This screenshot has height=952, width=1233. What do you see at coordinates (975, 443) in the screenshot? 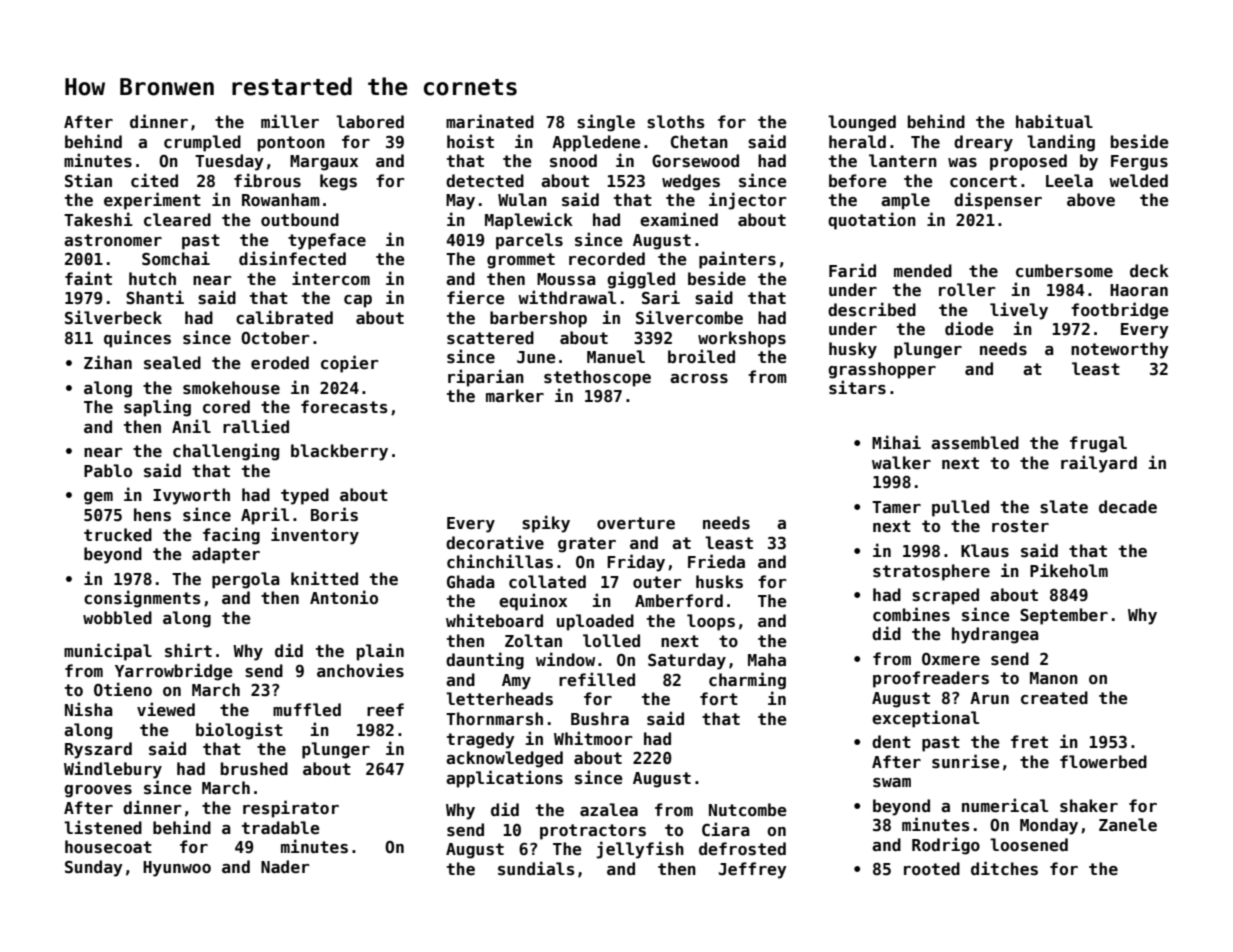
I see `assembled` at bounding box center [975, 443].
